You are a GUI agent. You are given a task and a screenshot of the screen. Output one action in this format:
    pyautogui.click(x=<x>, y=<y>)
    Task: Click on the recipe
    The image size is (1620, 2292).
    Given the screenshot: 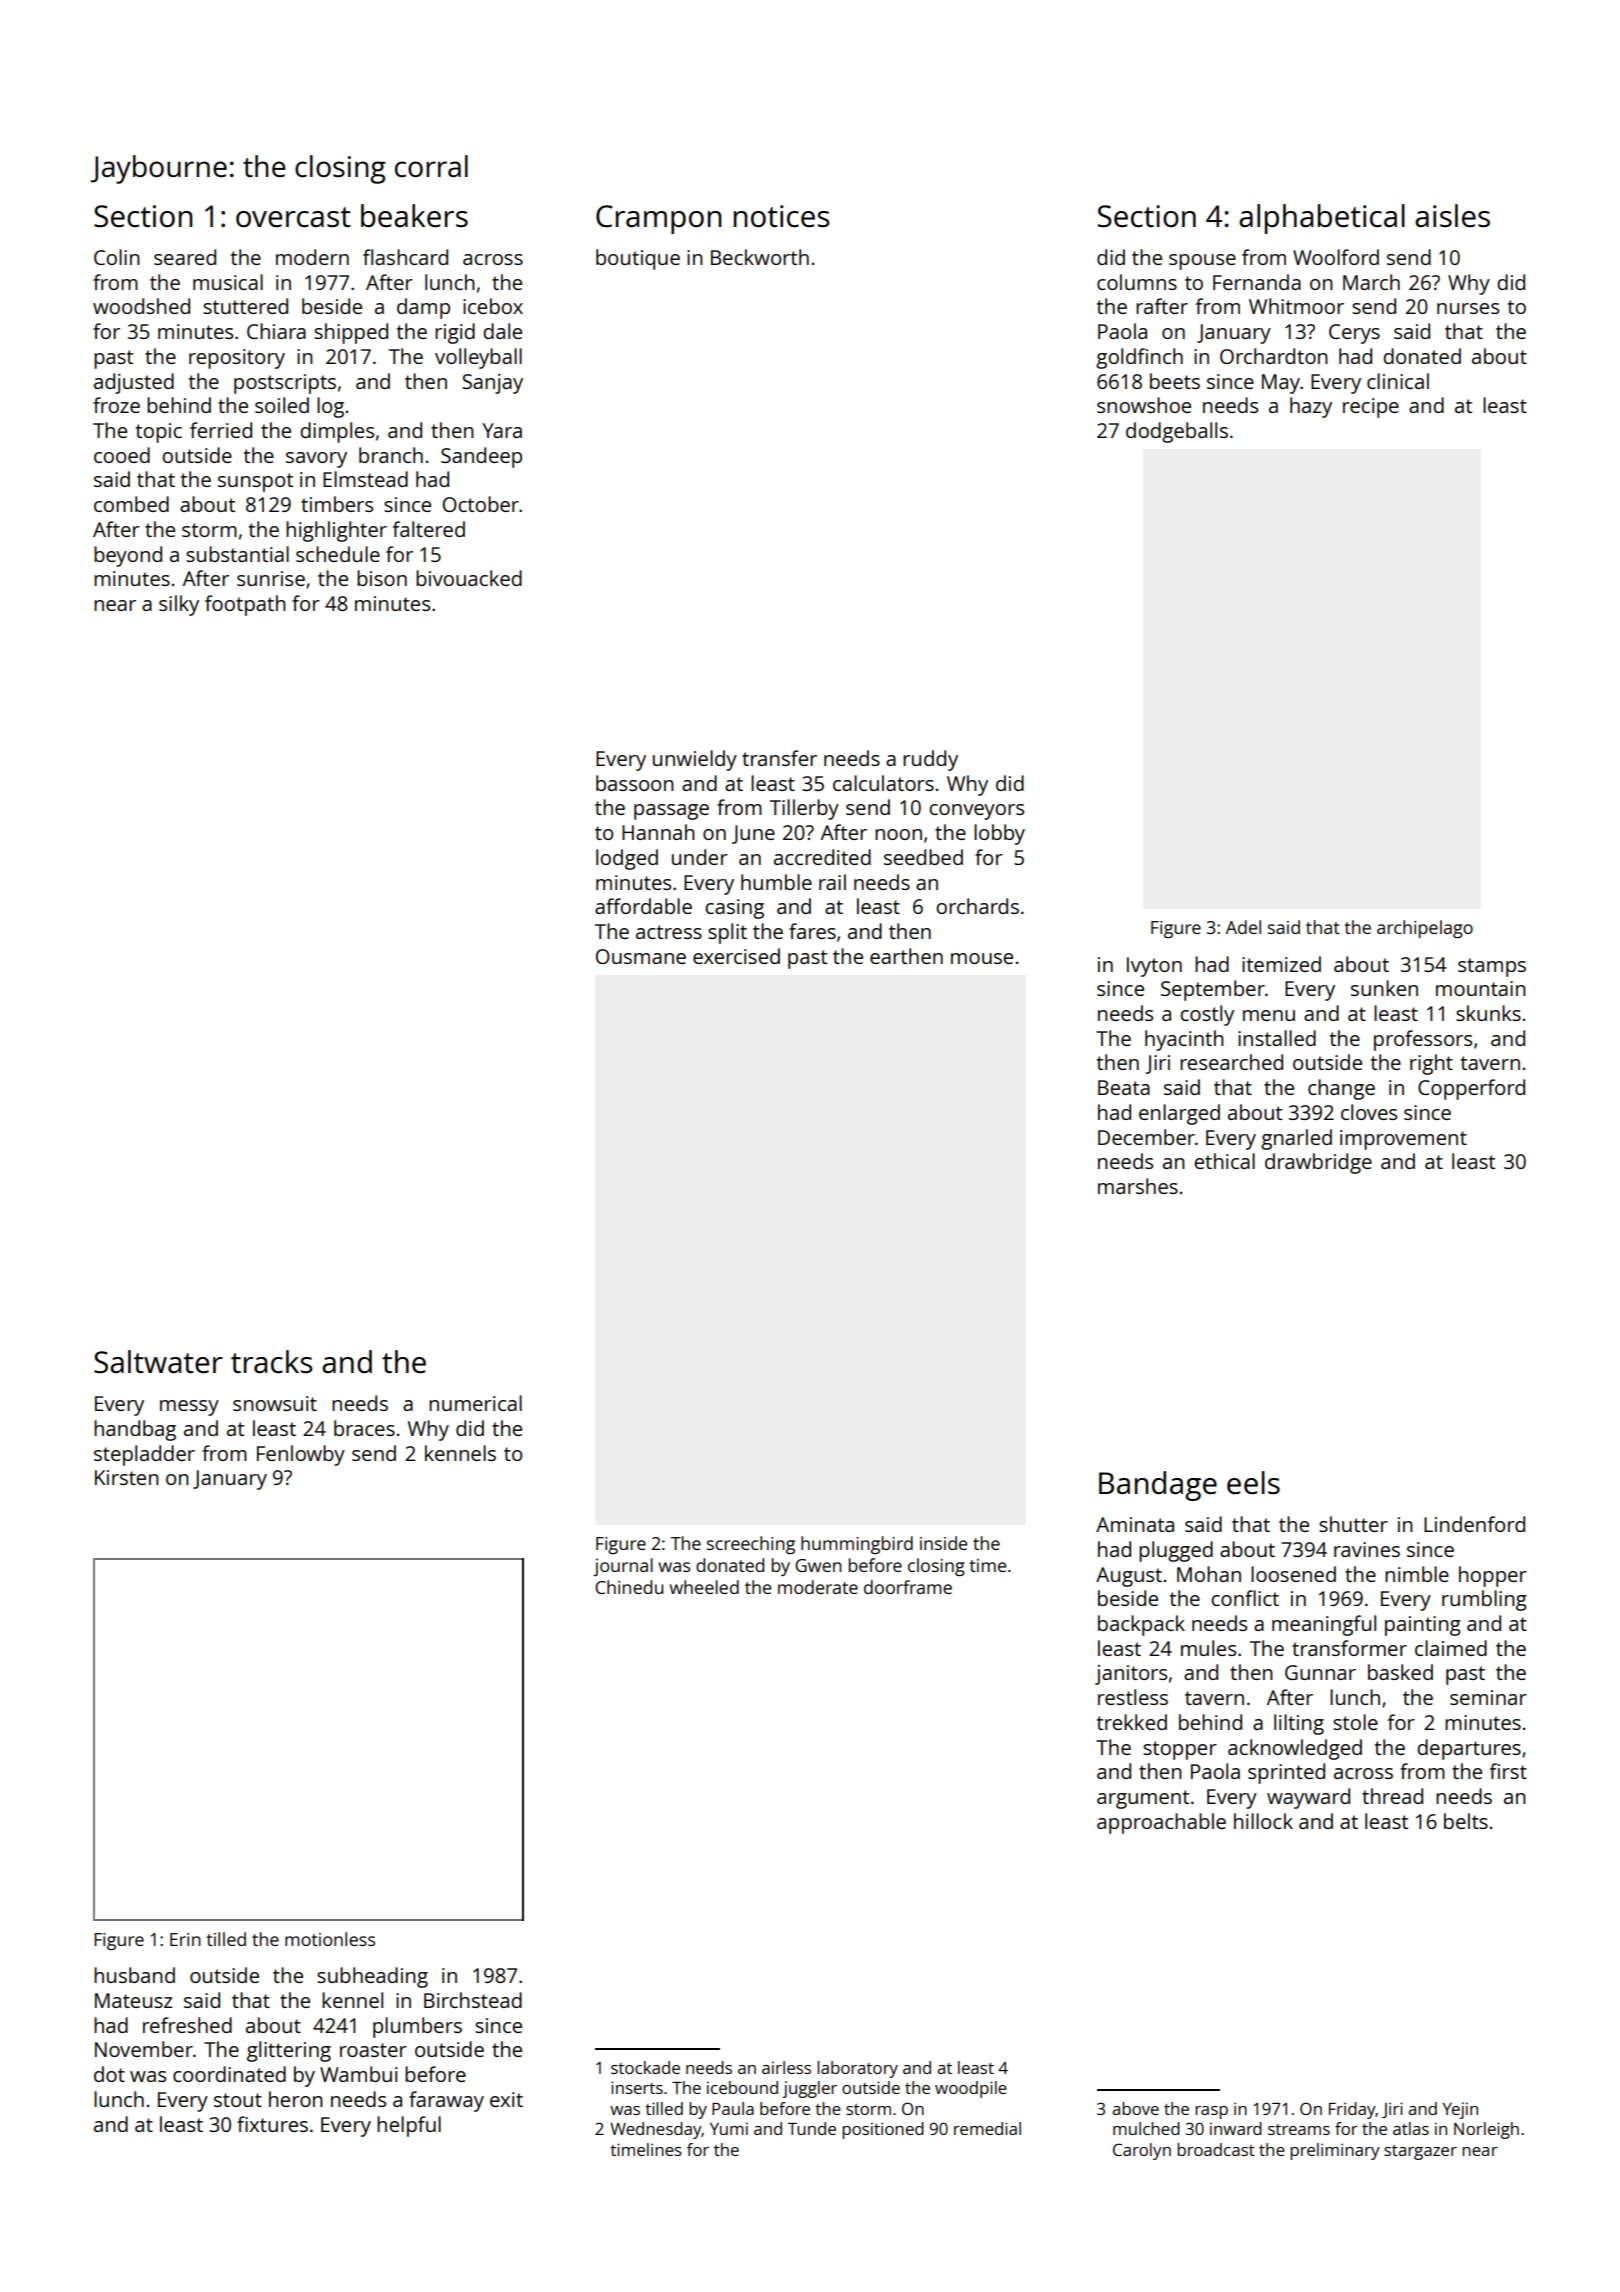 What is the action you would take?
    pyautogui.click(x=1371, y=408)
